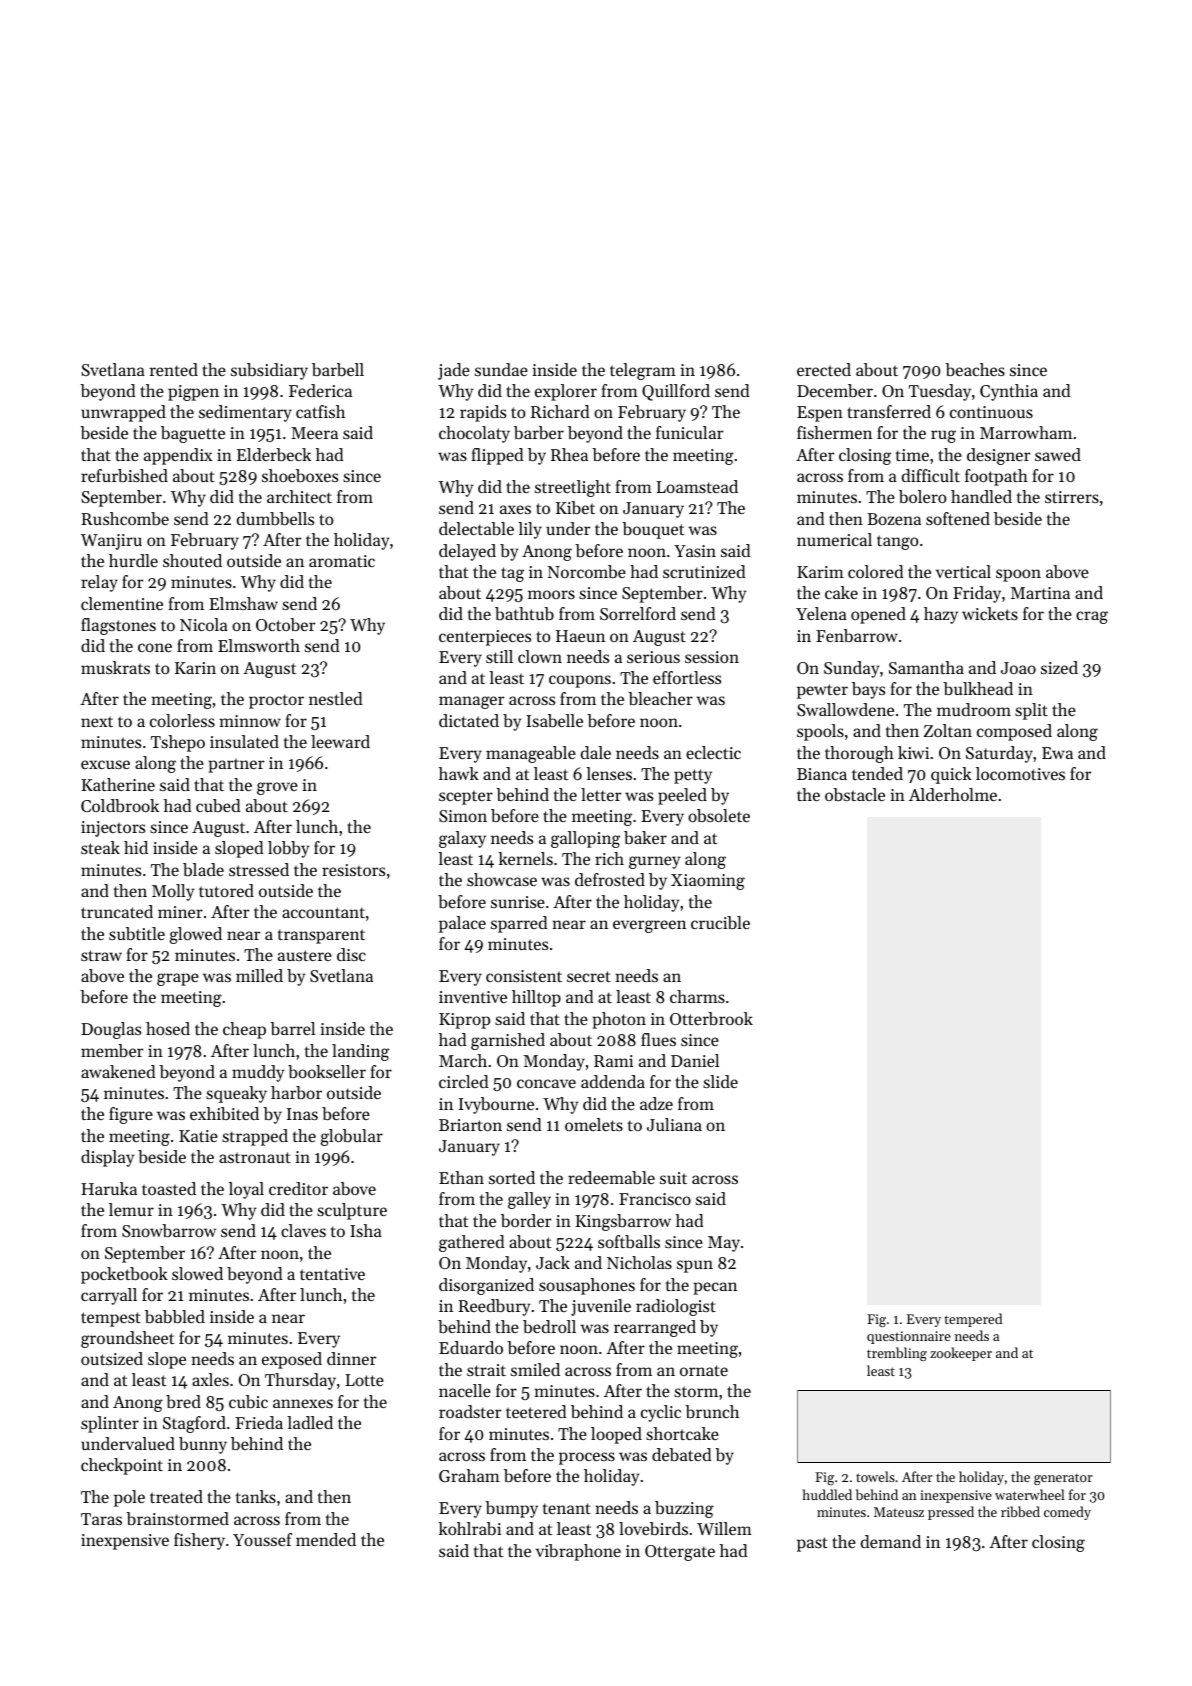  What do you see at coordinates (554, 720) in the image?
I see `Isabelle` at bounding box center [554, 720].
